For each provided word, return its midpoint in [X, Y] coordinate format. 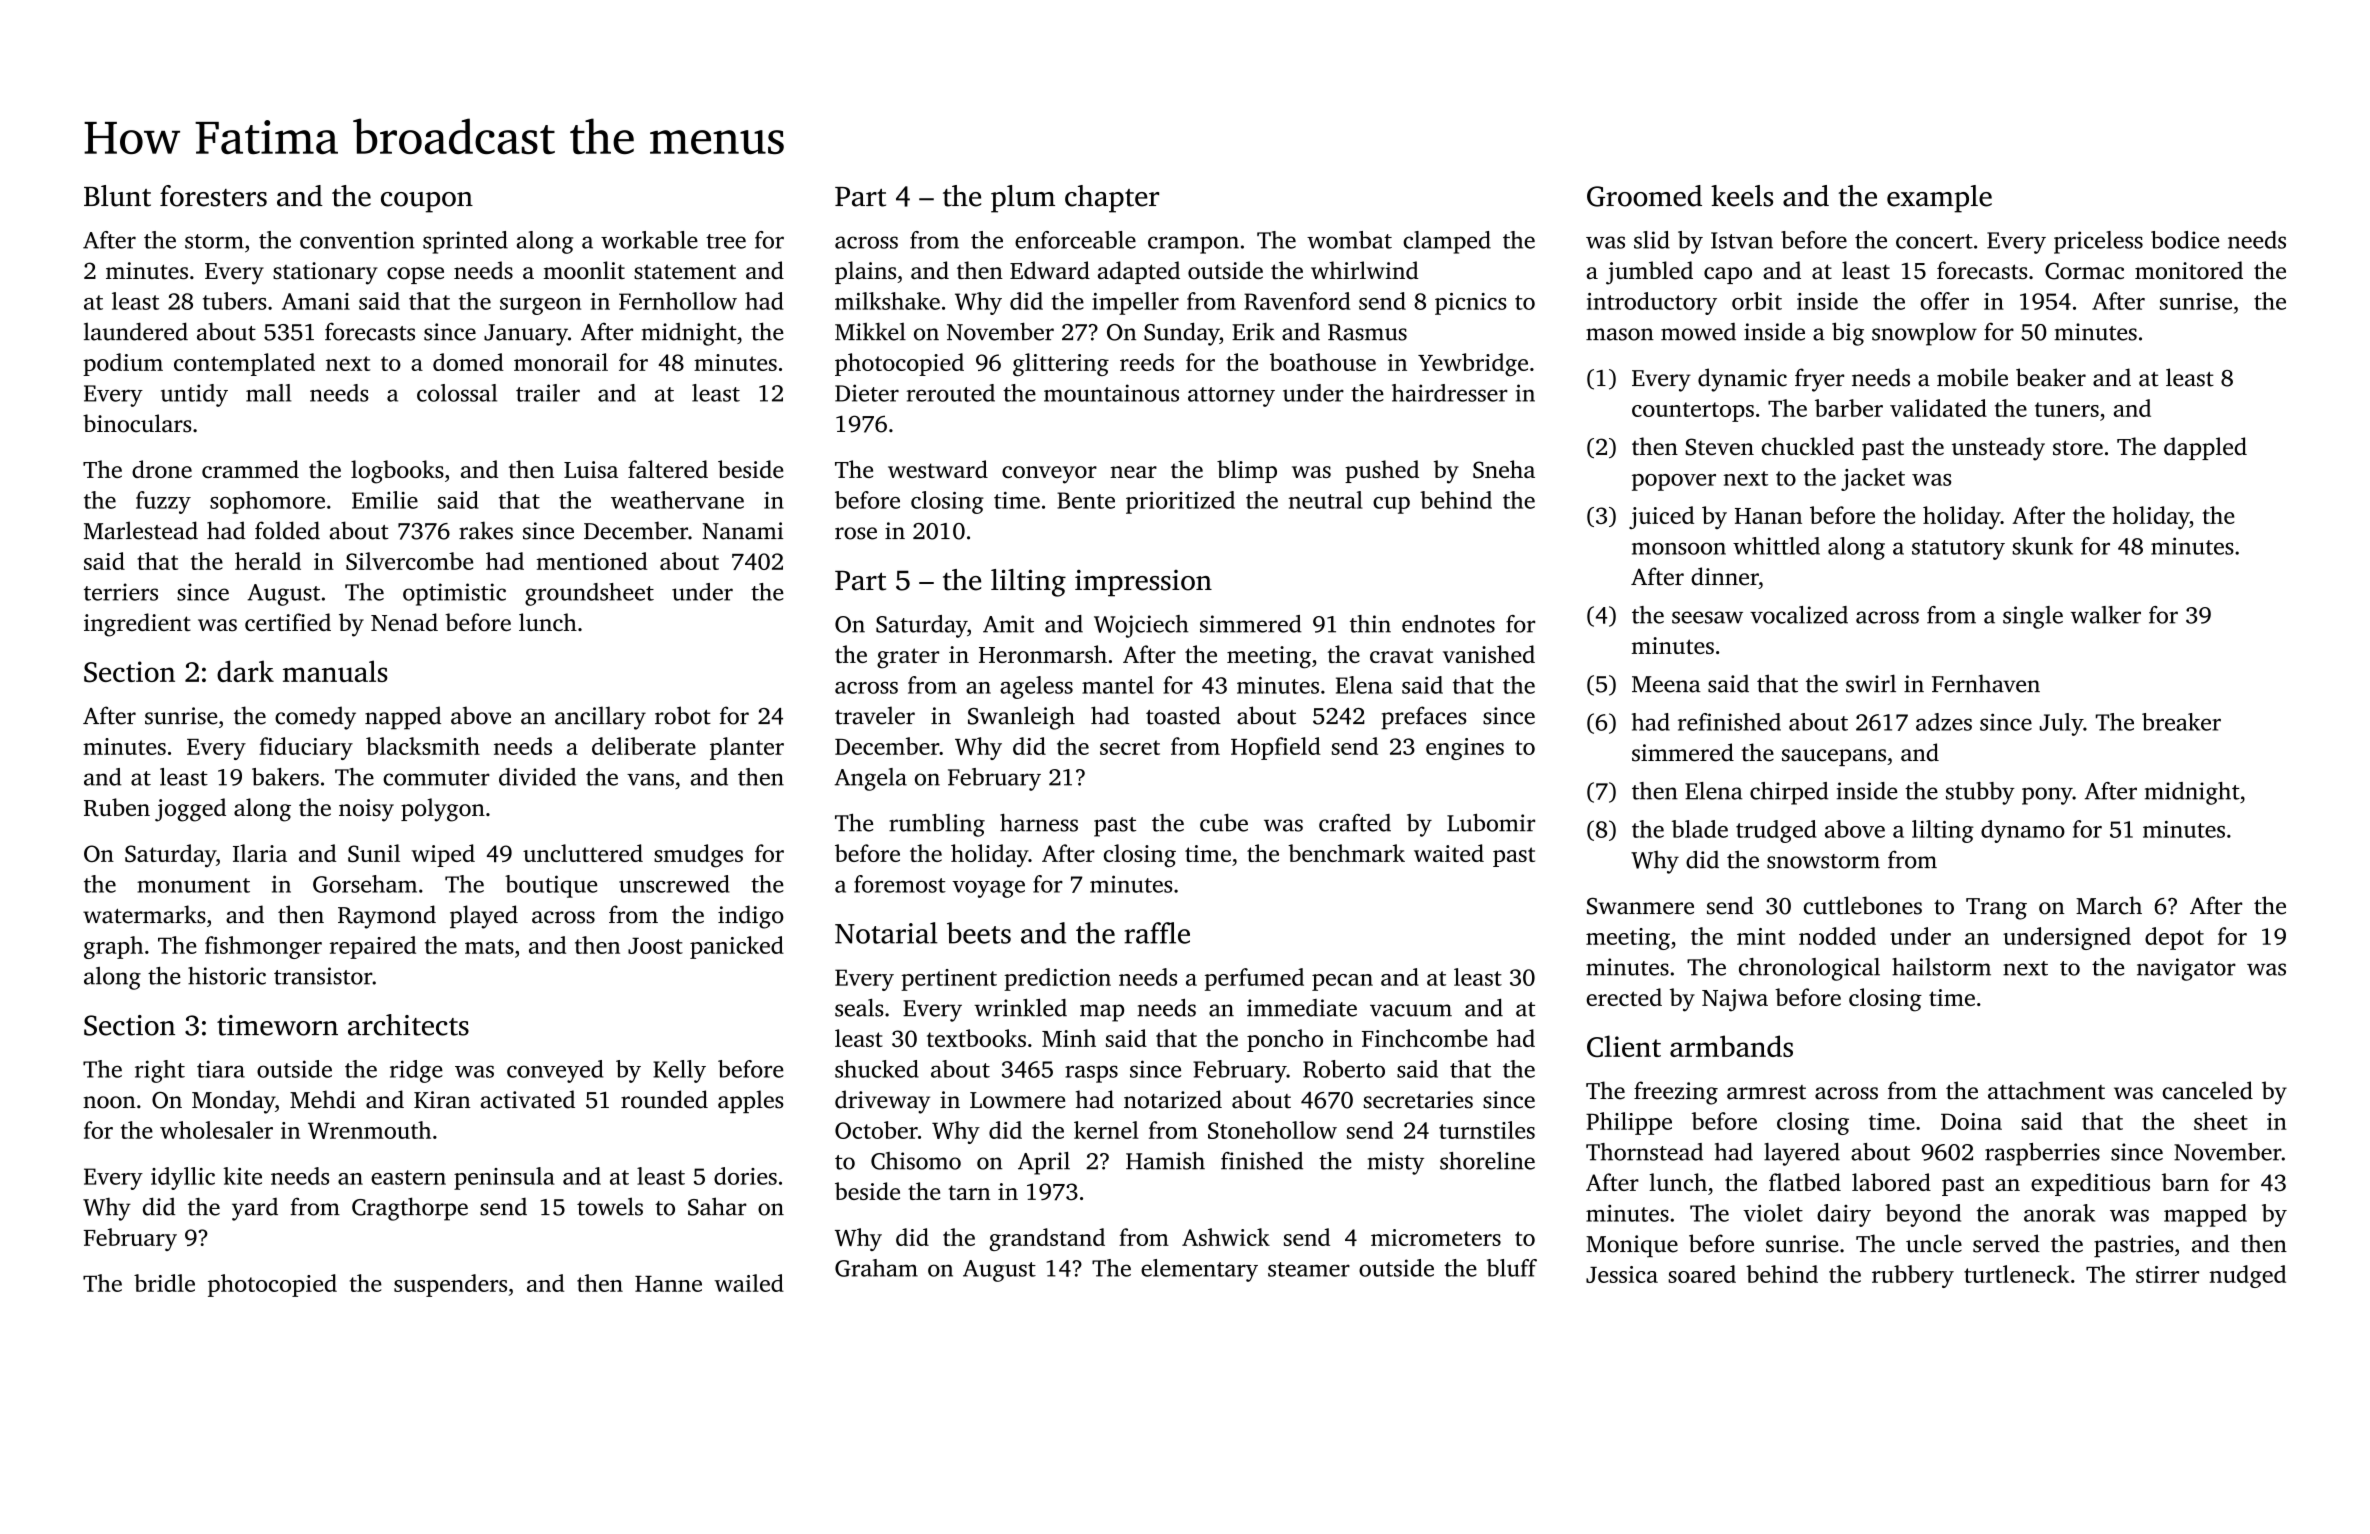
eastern [408, 1177]
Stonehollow [1272, 1130]
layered [1802, 1154]
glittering [1061, 364]
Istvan [1742, 240]
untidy [194, 395]
